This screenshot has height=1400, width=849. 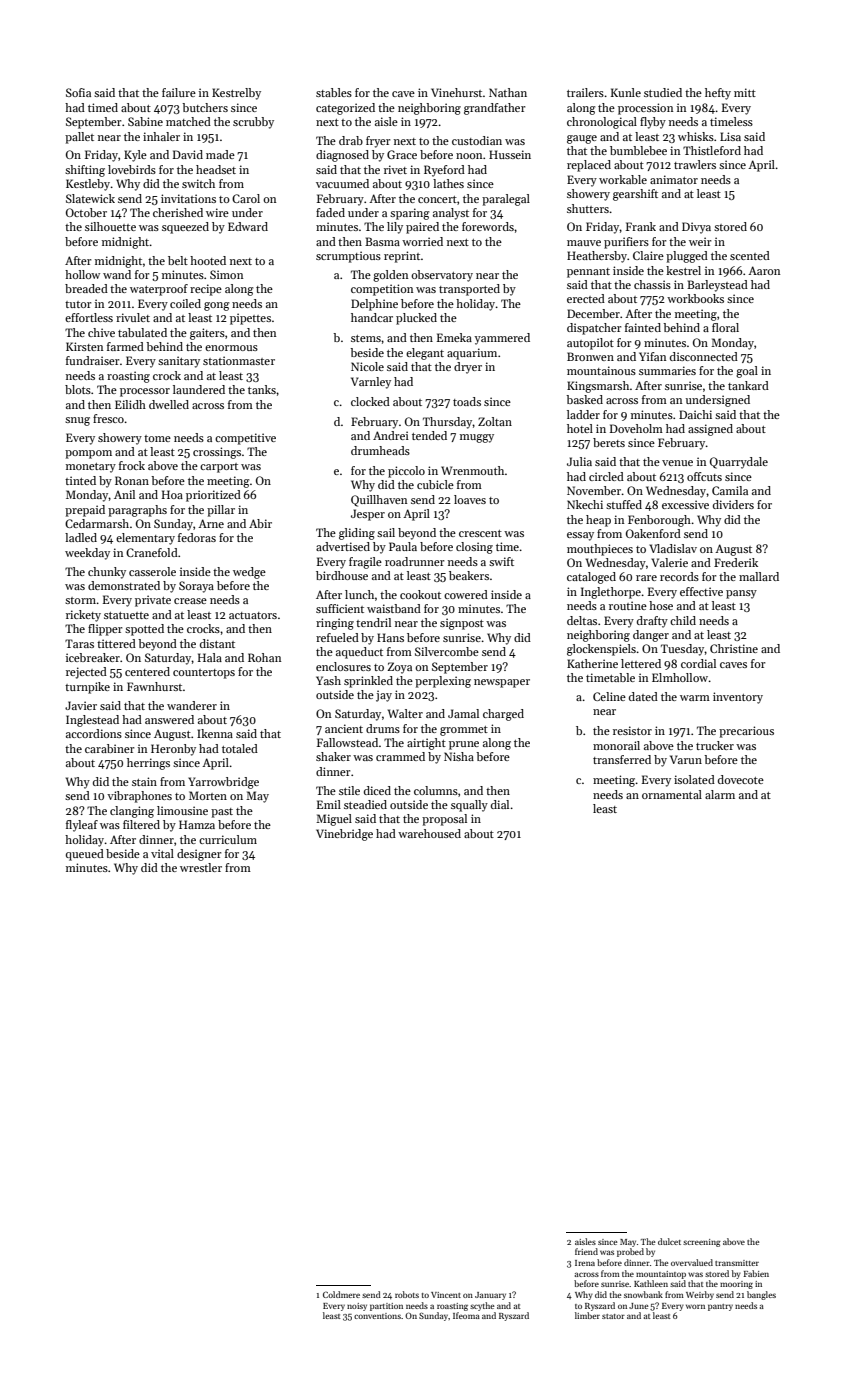 I want to click on vital, so click(x=162, y=853).
